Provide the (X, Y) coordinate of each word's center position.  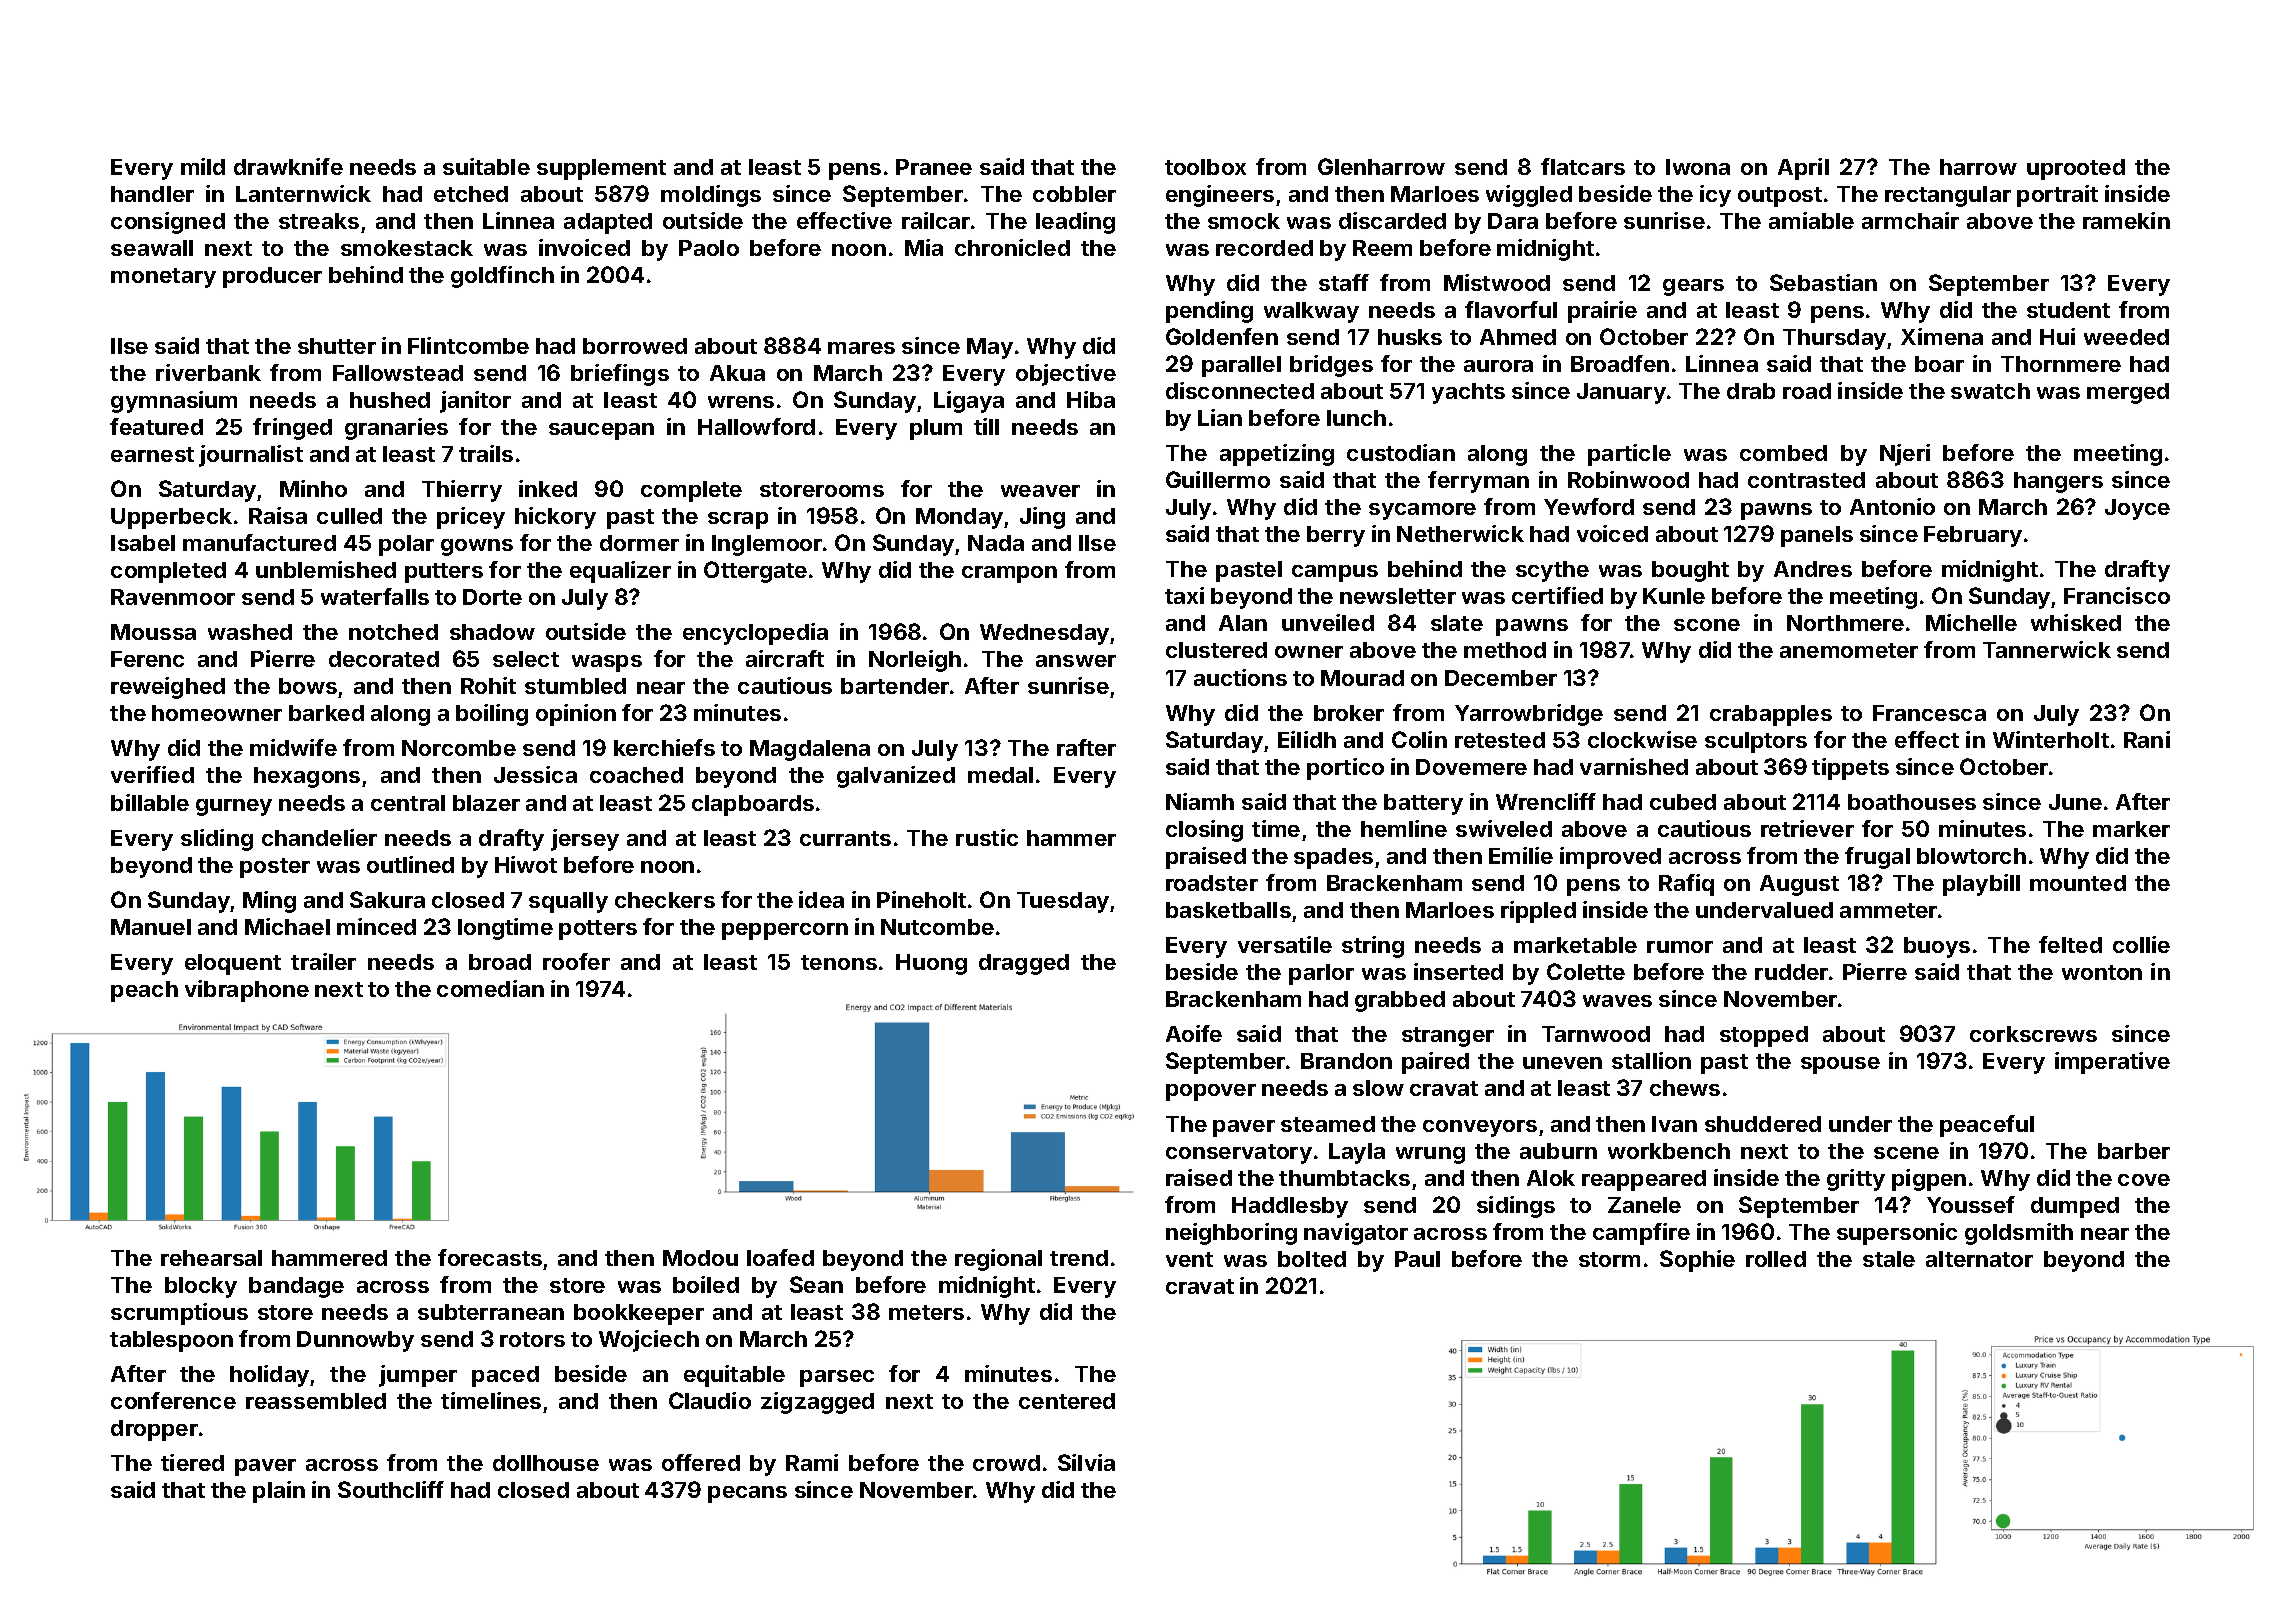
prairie (1602, 312)
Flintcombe (468, 345)
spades (1333, 858)
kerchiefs (664, 747)
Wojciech (649, 1341)
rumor (1680, 947)
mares (861, 348)
